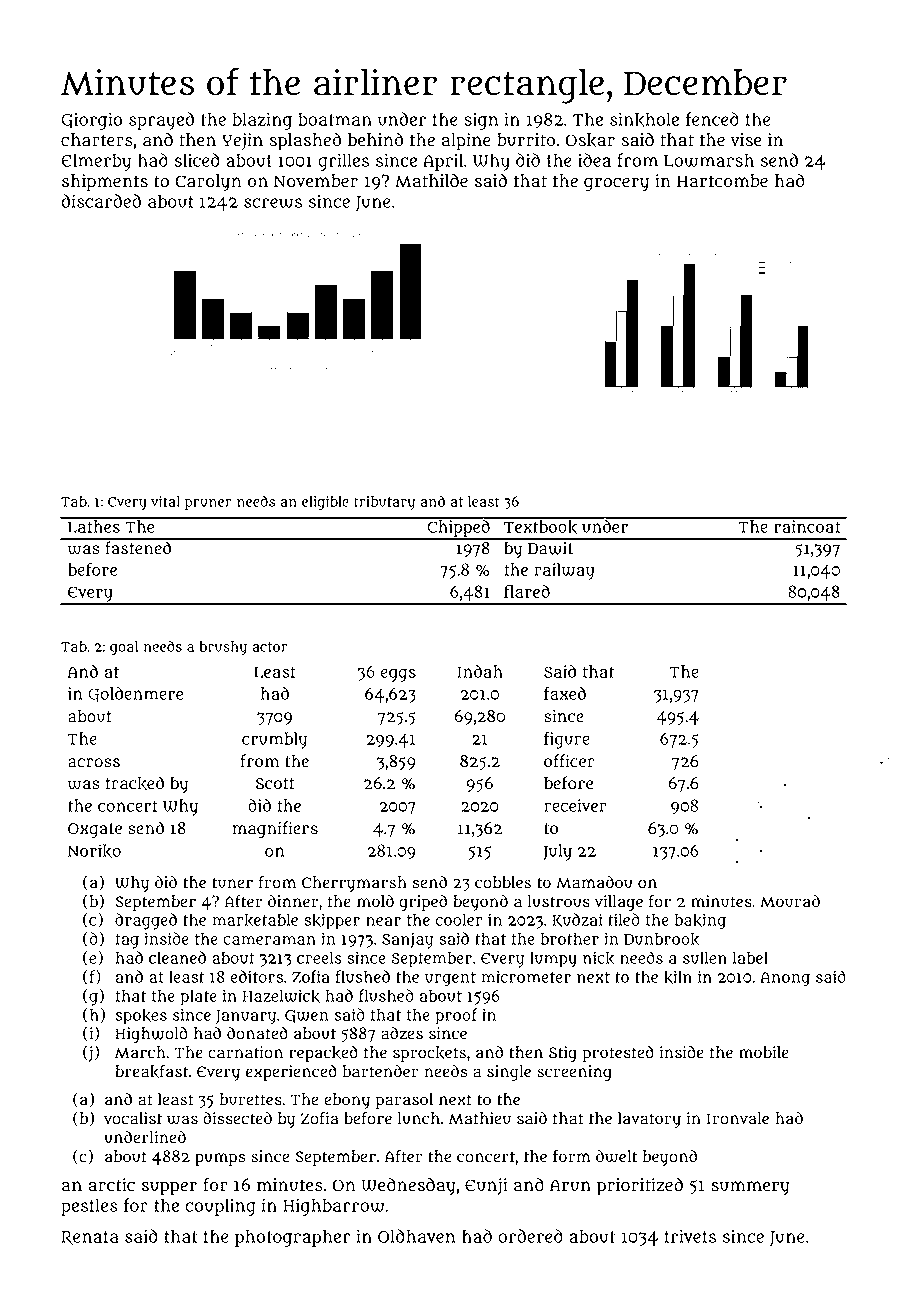 The height and width of the screenshot is (1316, 908). Describe the element at coordinates (790, 901) in the screenshot. I see `Mourad` at that location.
